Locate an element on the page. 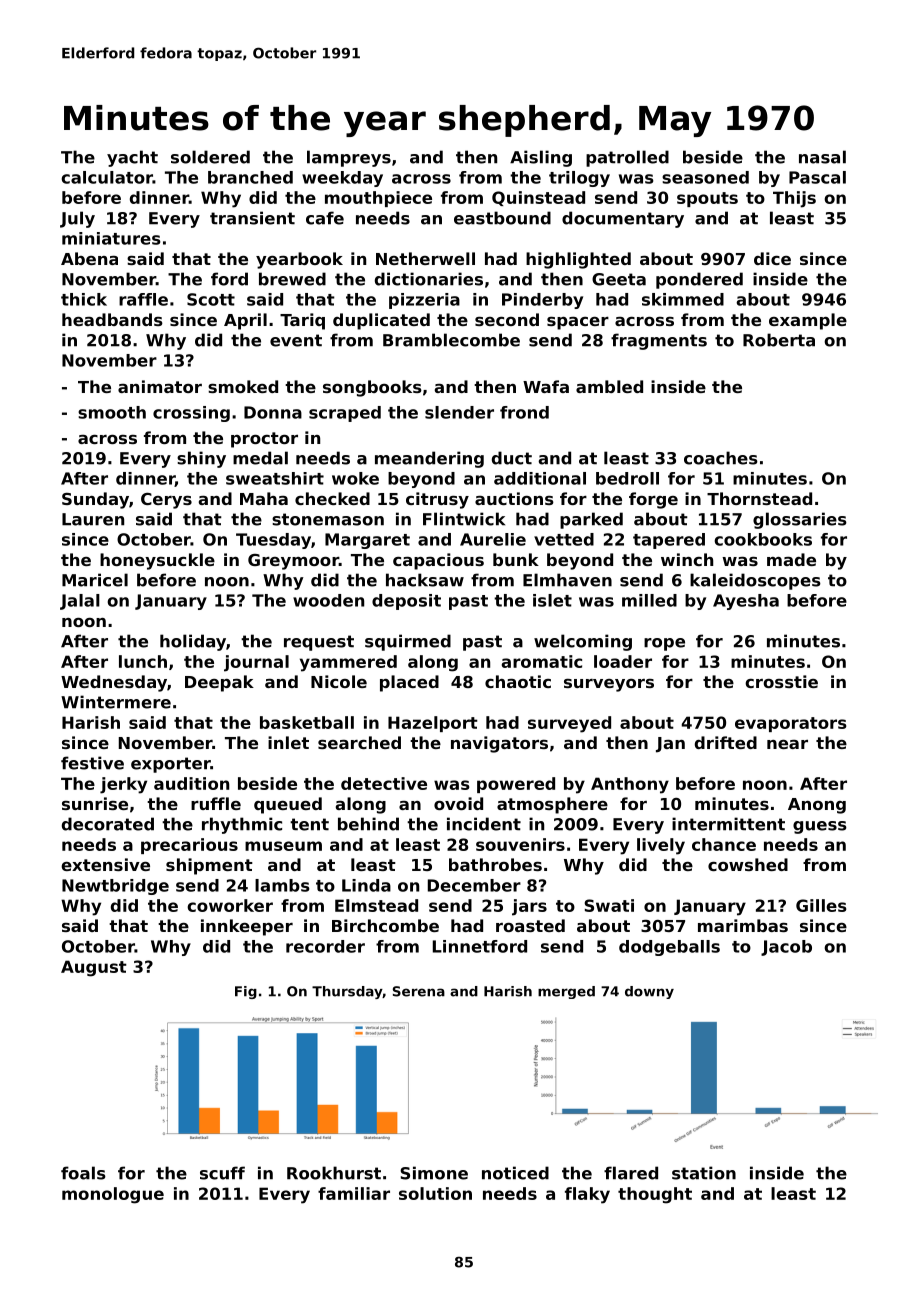 The width and height of the document is (908, 1316). Bramblecombe is located at coordinates (451, 340).
